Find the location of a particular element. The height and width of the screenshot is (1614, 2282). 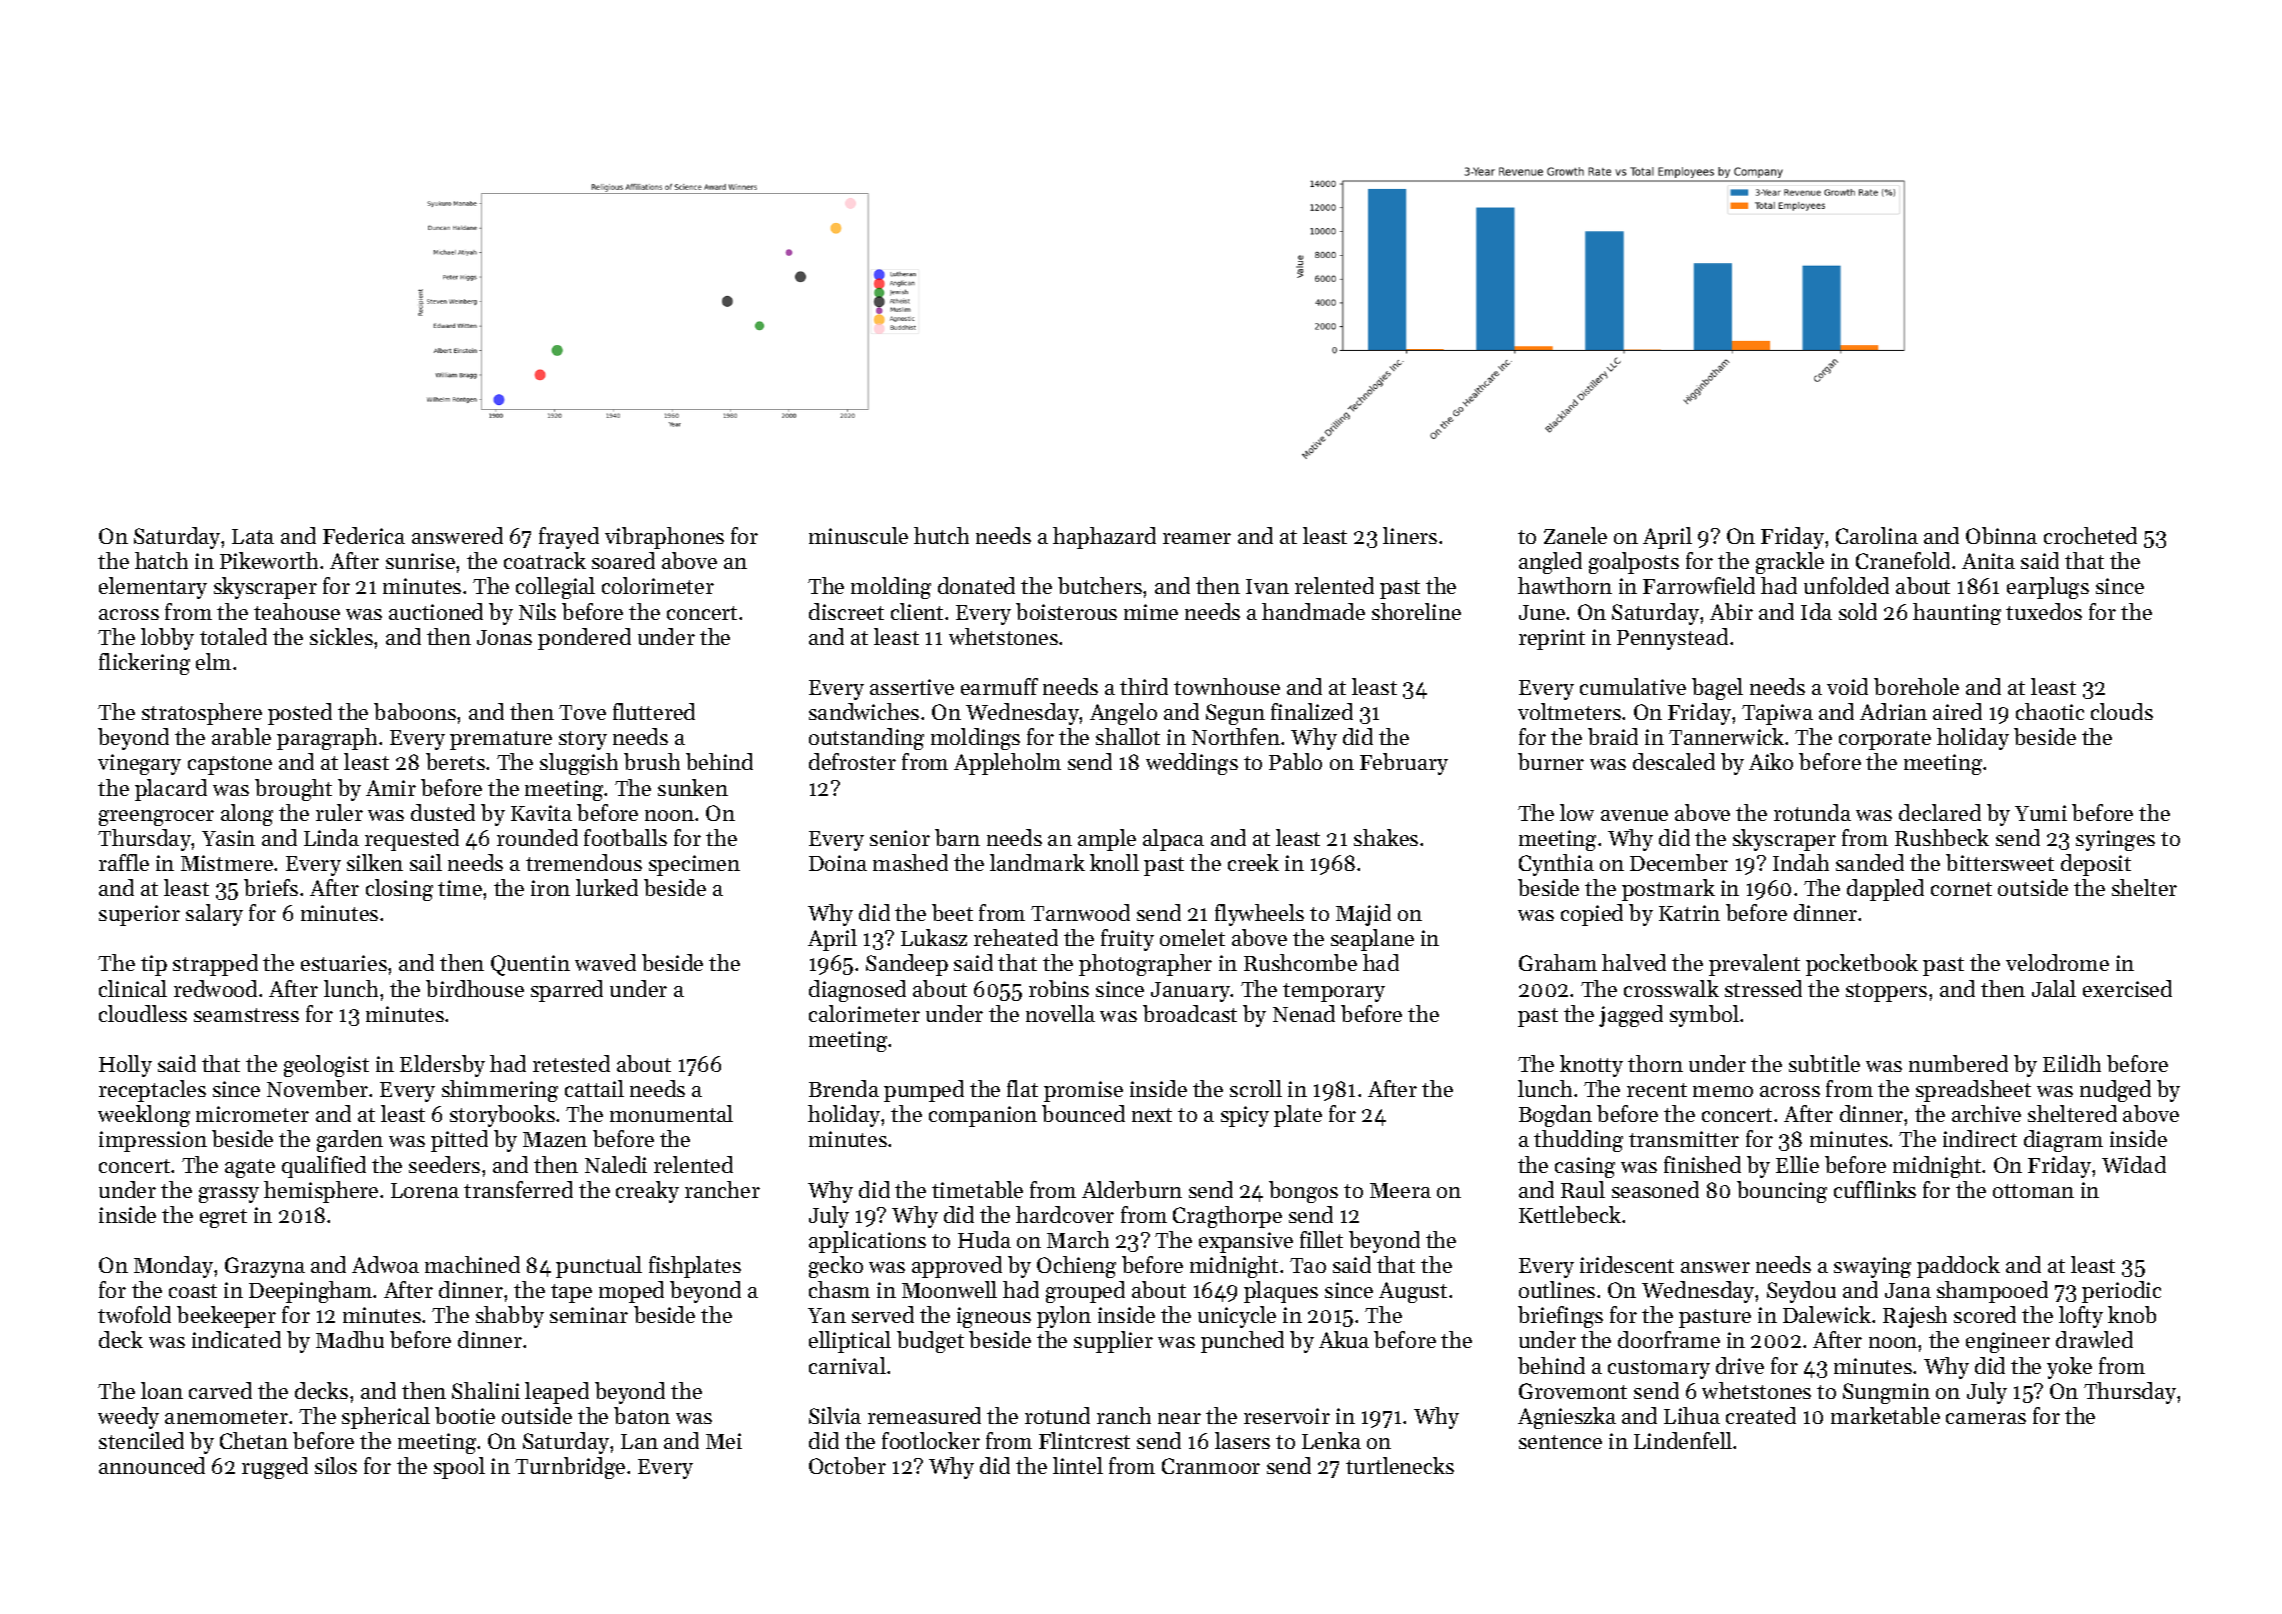

grackle is located at coordinates (1790, 563).
